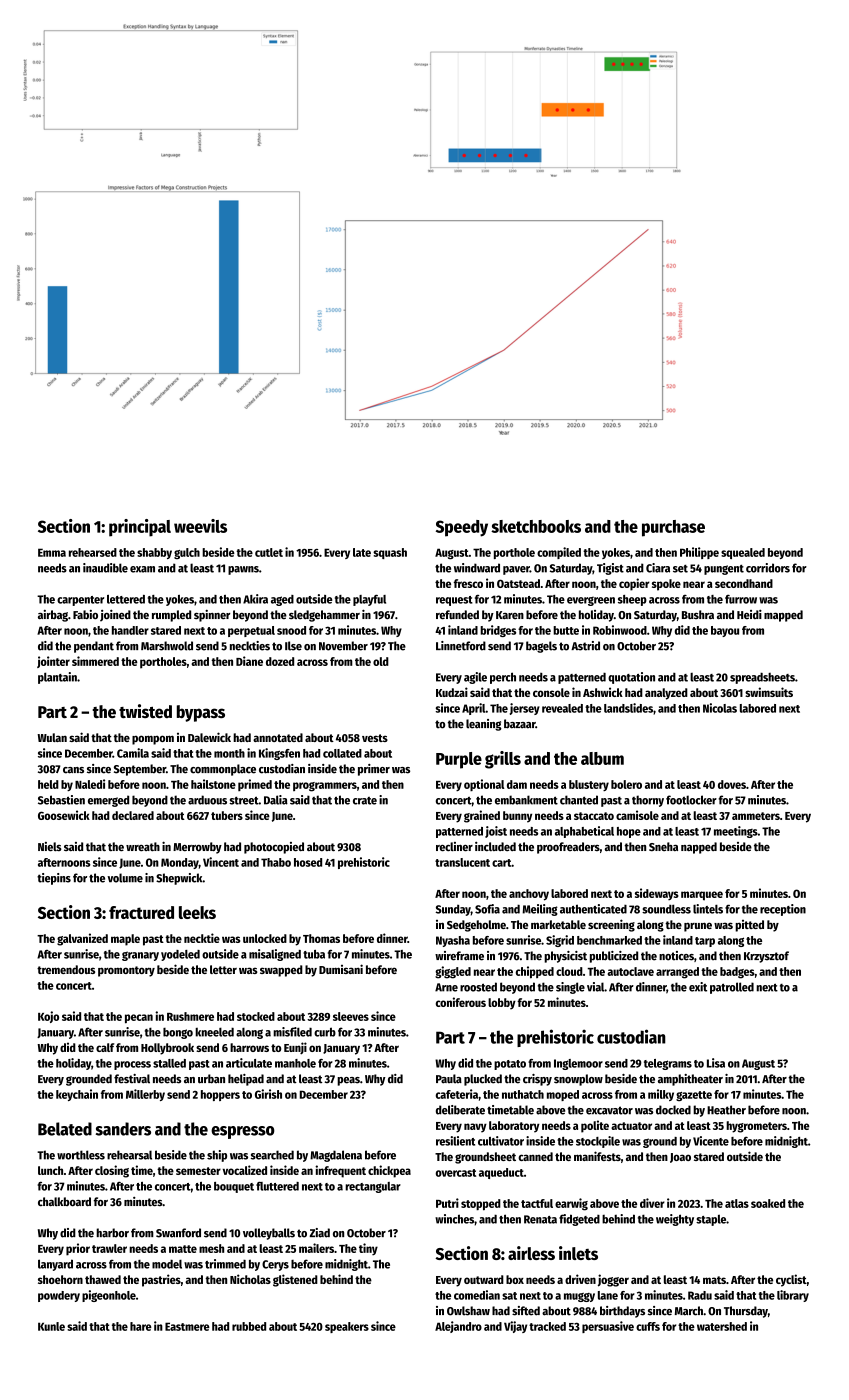 The height and width of the screenshot is (1400, 849). I want to click on corridors, so click(768, 568).
